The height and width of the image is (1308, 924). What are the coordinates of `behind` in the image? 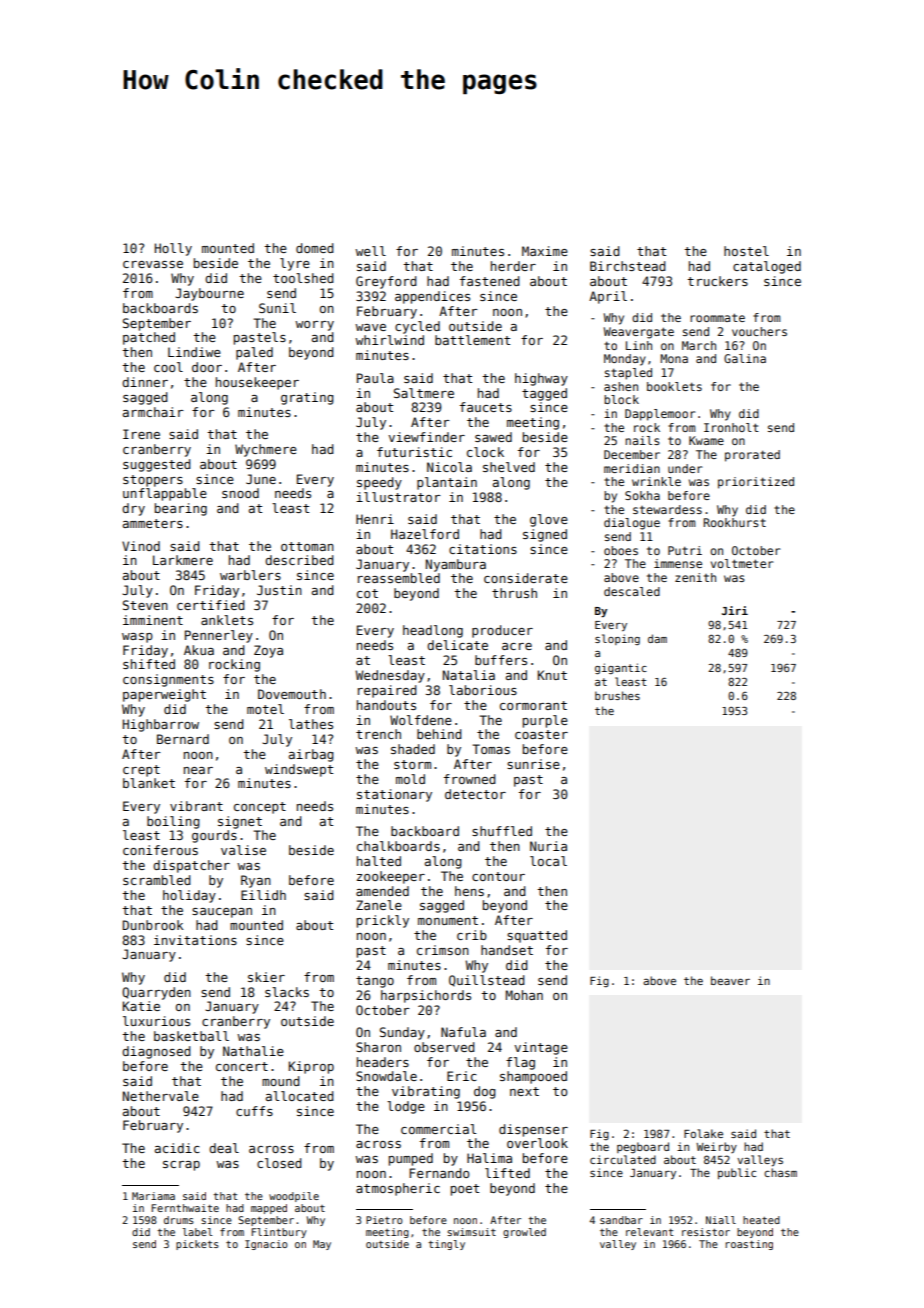 It's located at (439, 734).
